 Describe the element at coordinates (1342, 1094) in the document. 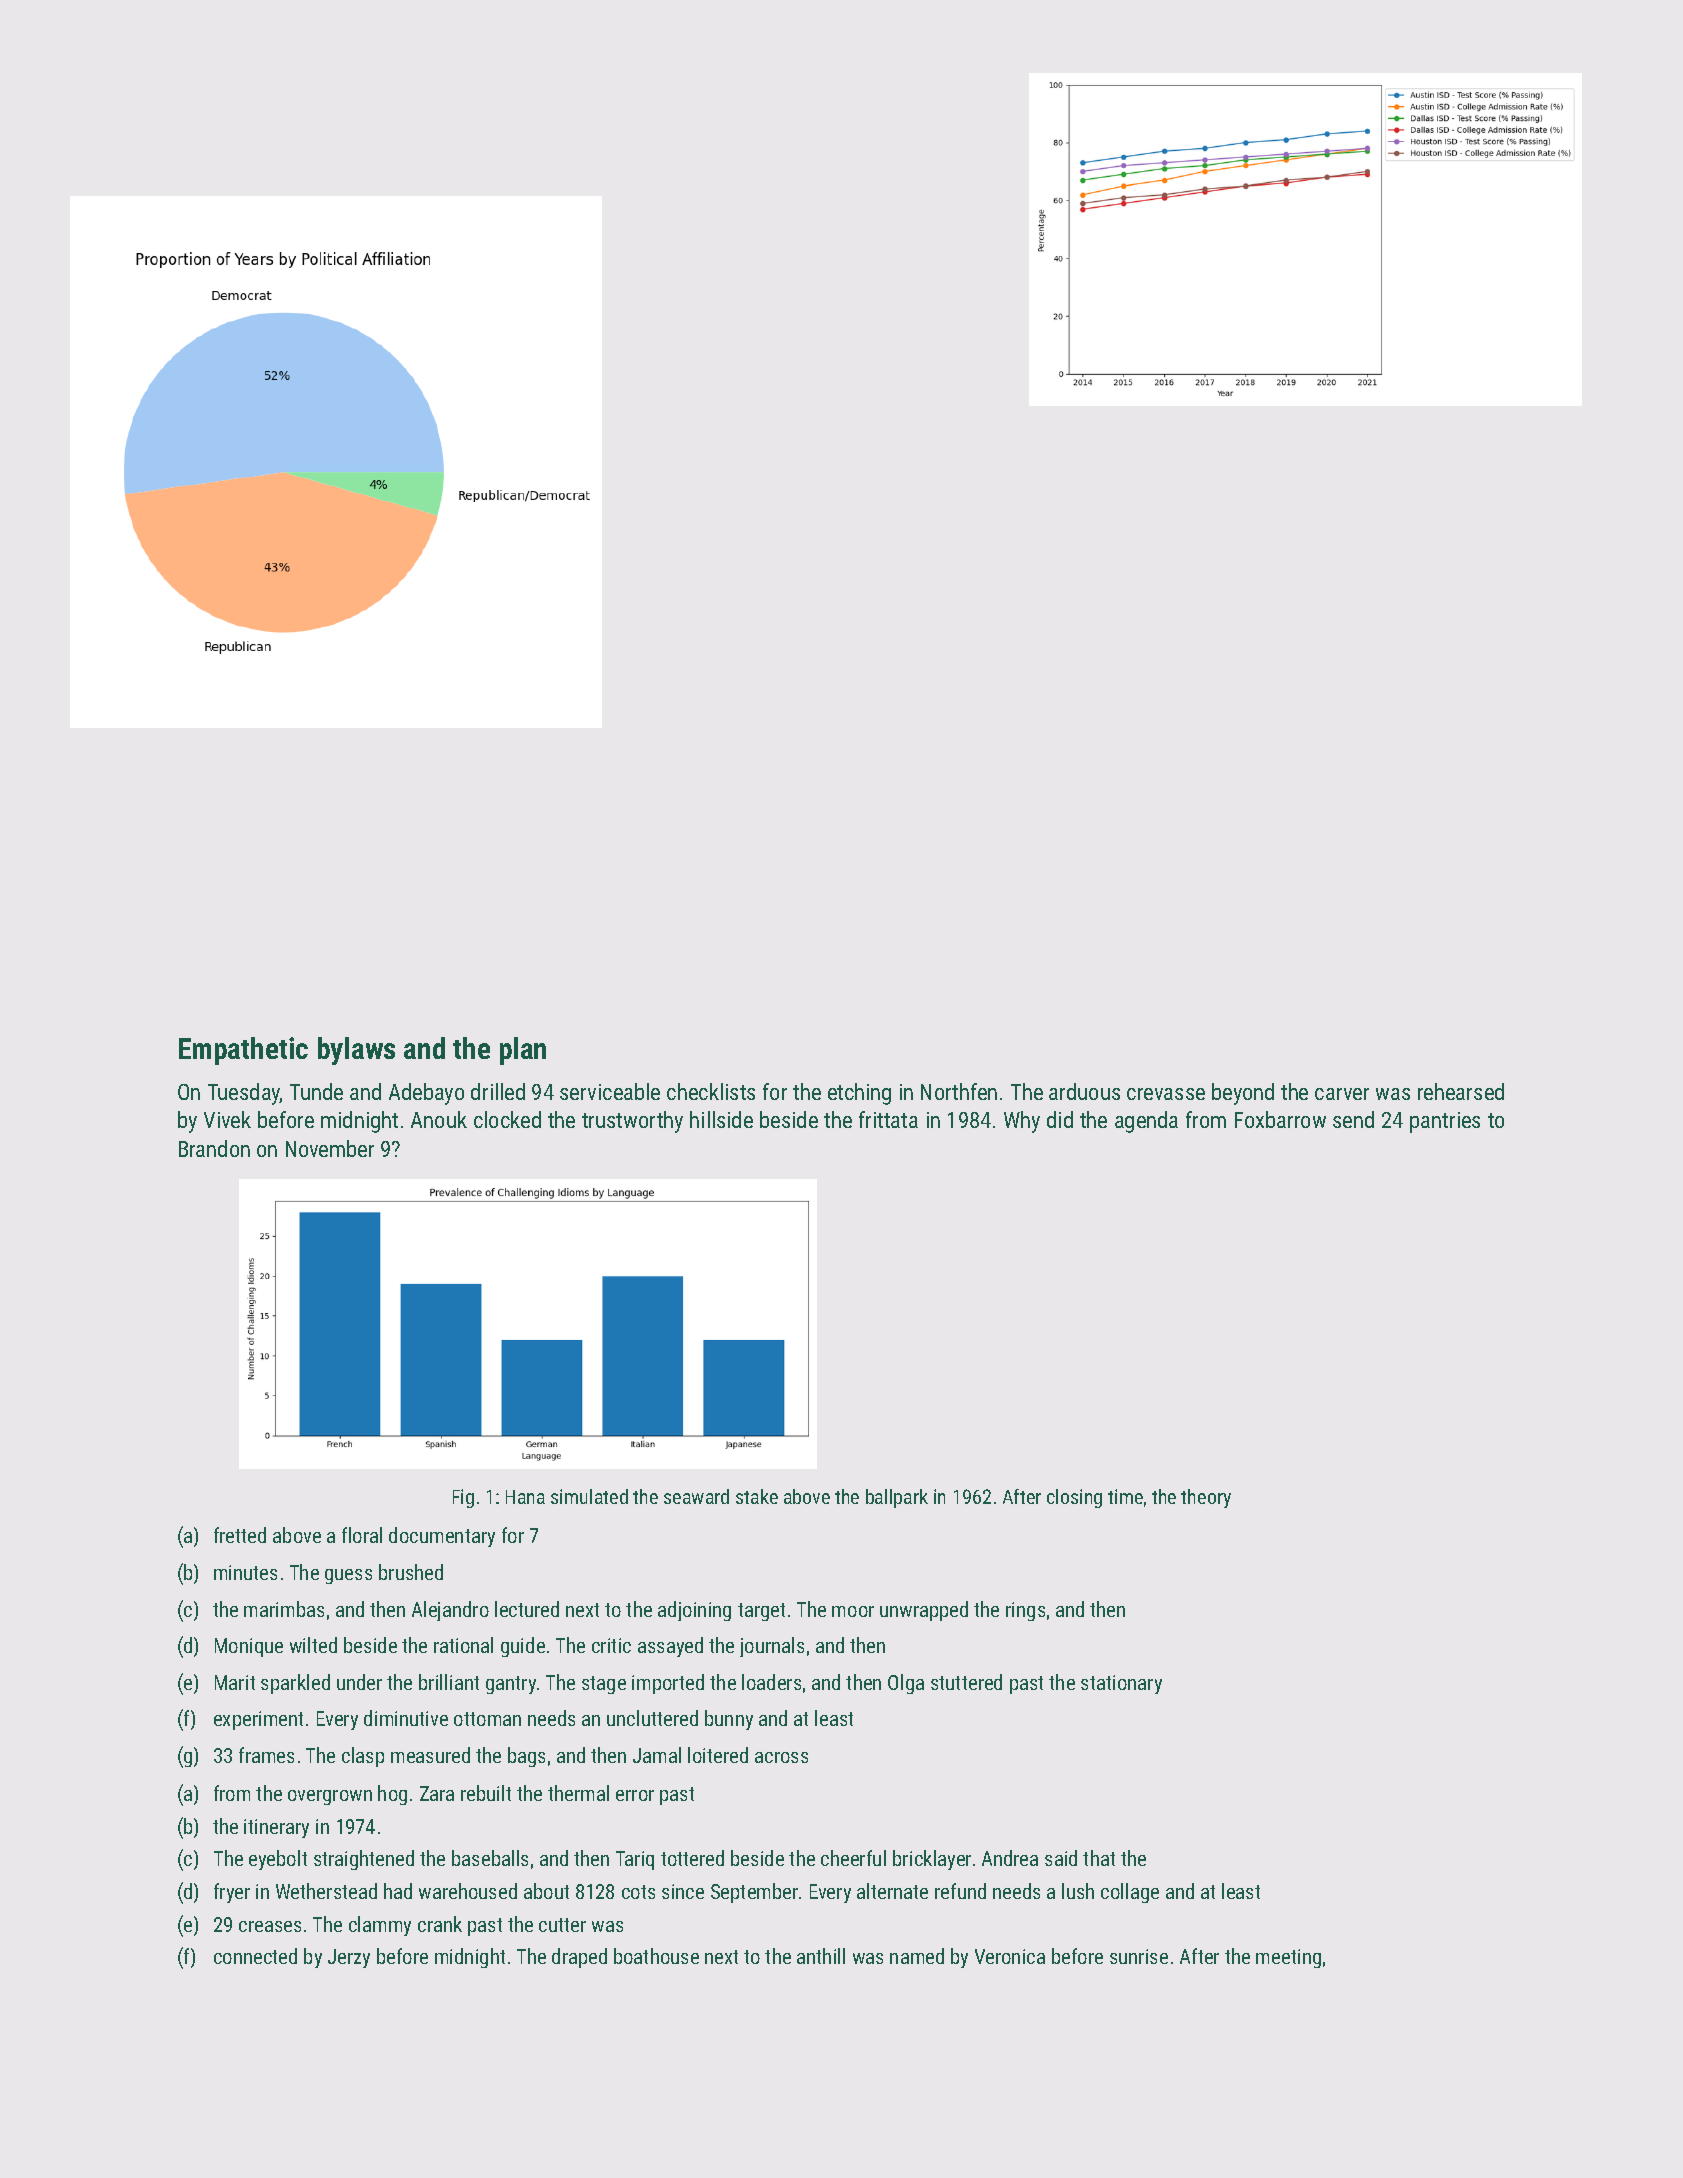

I see `carver` at that location.
